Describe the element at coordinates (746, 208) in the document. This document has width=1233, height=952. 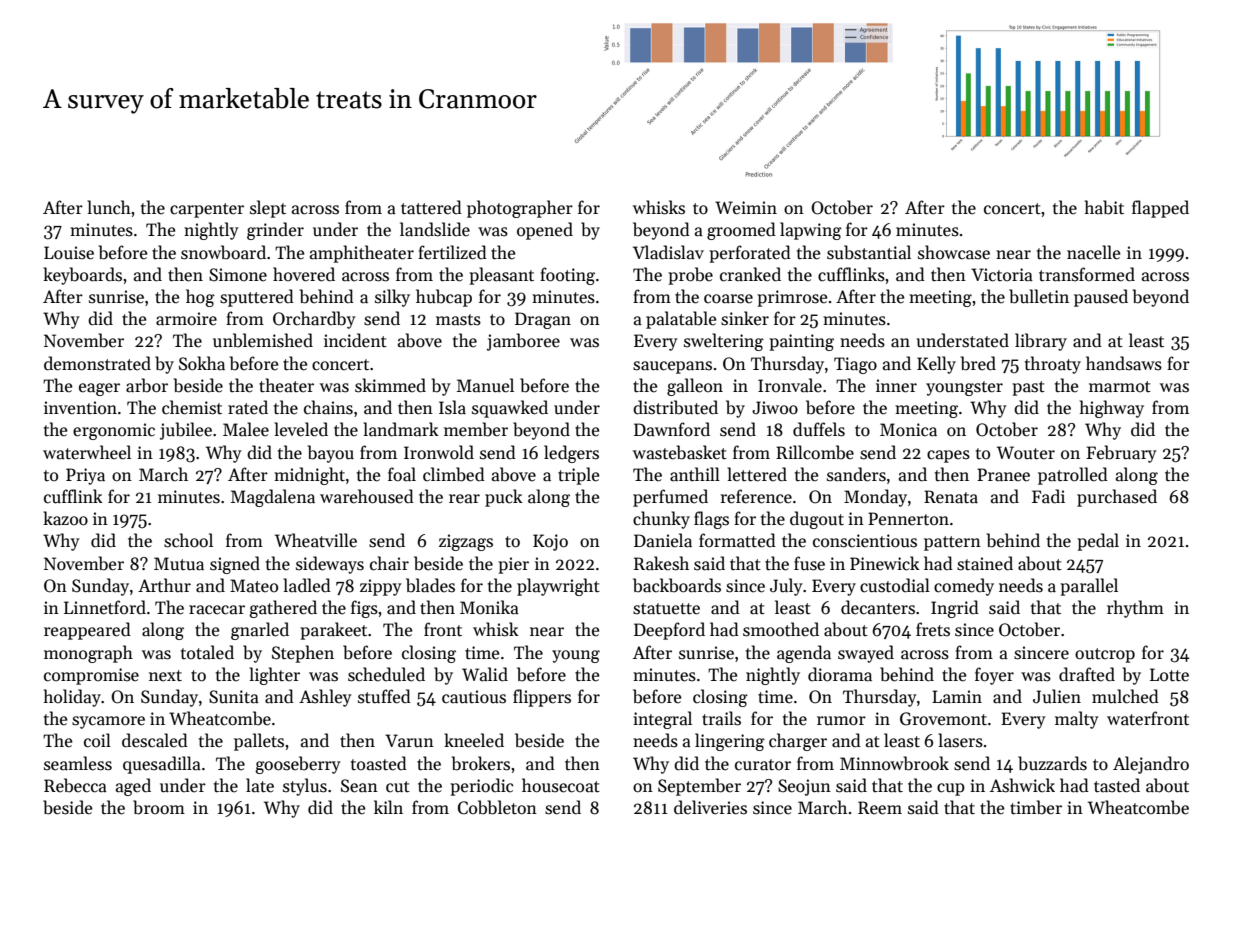
I see `Weimin` at that location.
